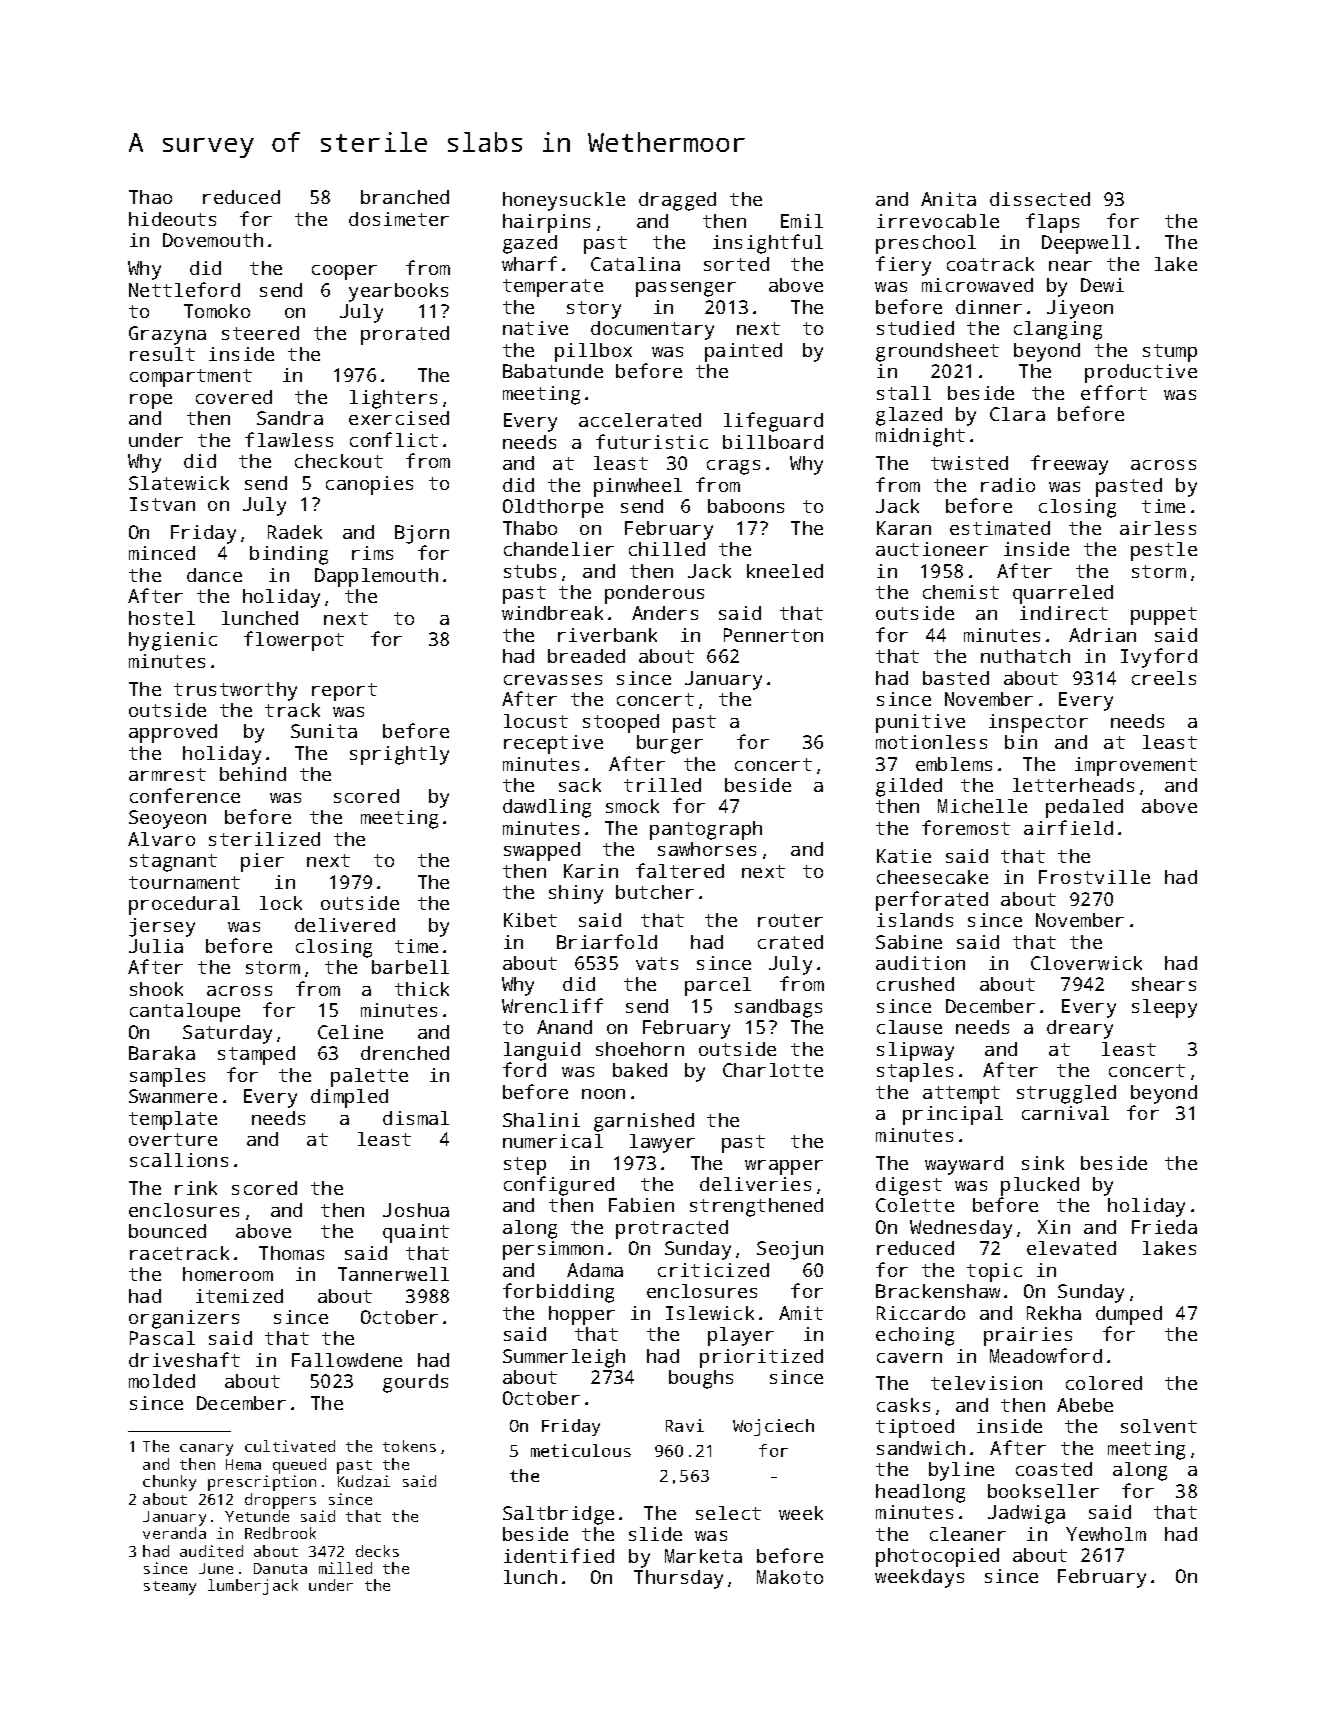 The height and width of the screenshot is (1718, 1327). Describe the element at coordinates (1159, 1426) in the screenshot. I see `solvent` at that location.
